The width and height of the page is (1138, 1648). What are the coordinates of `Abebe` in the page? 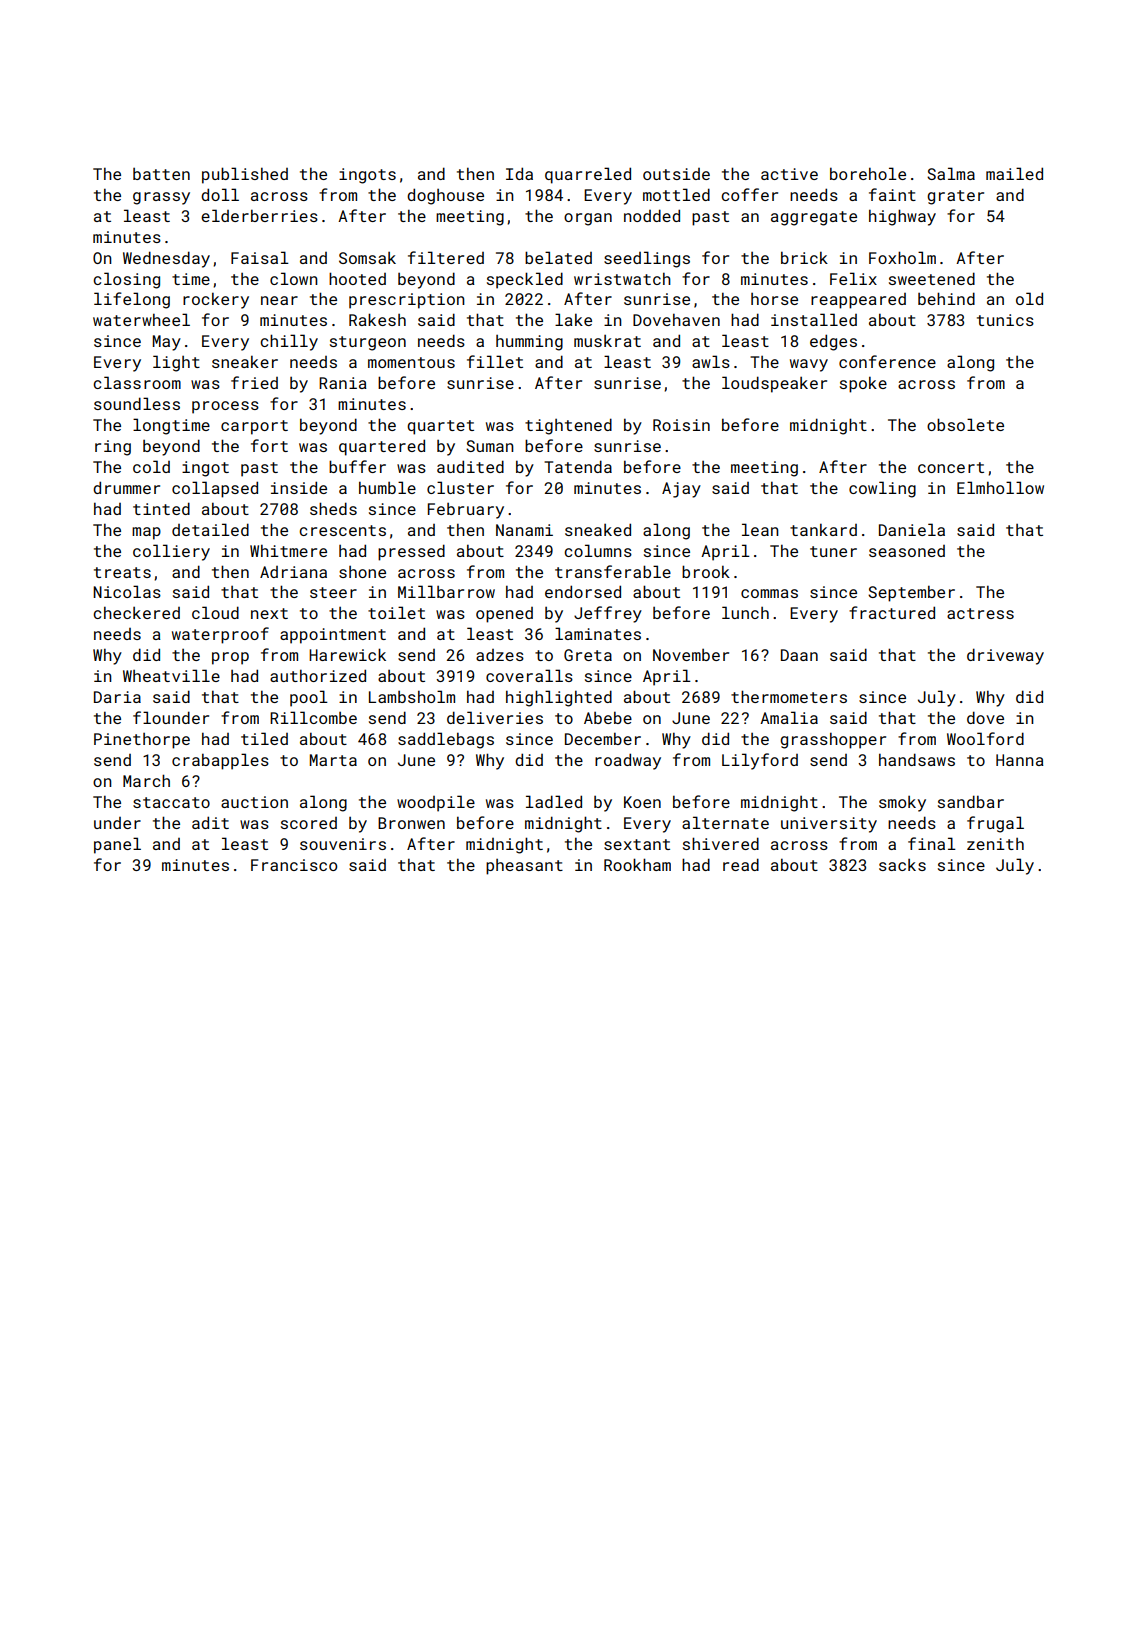 It's located at (608, 717).
